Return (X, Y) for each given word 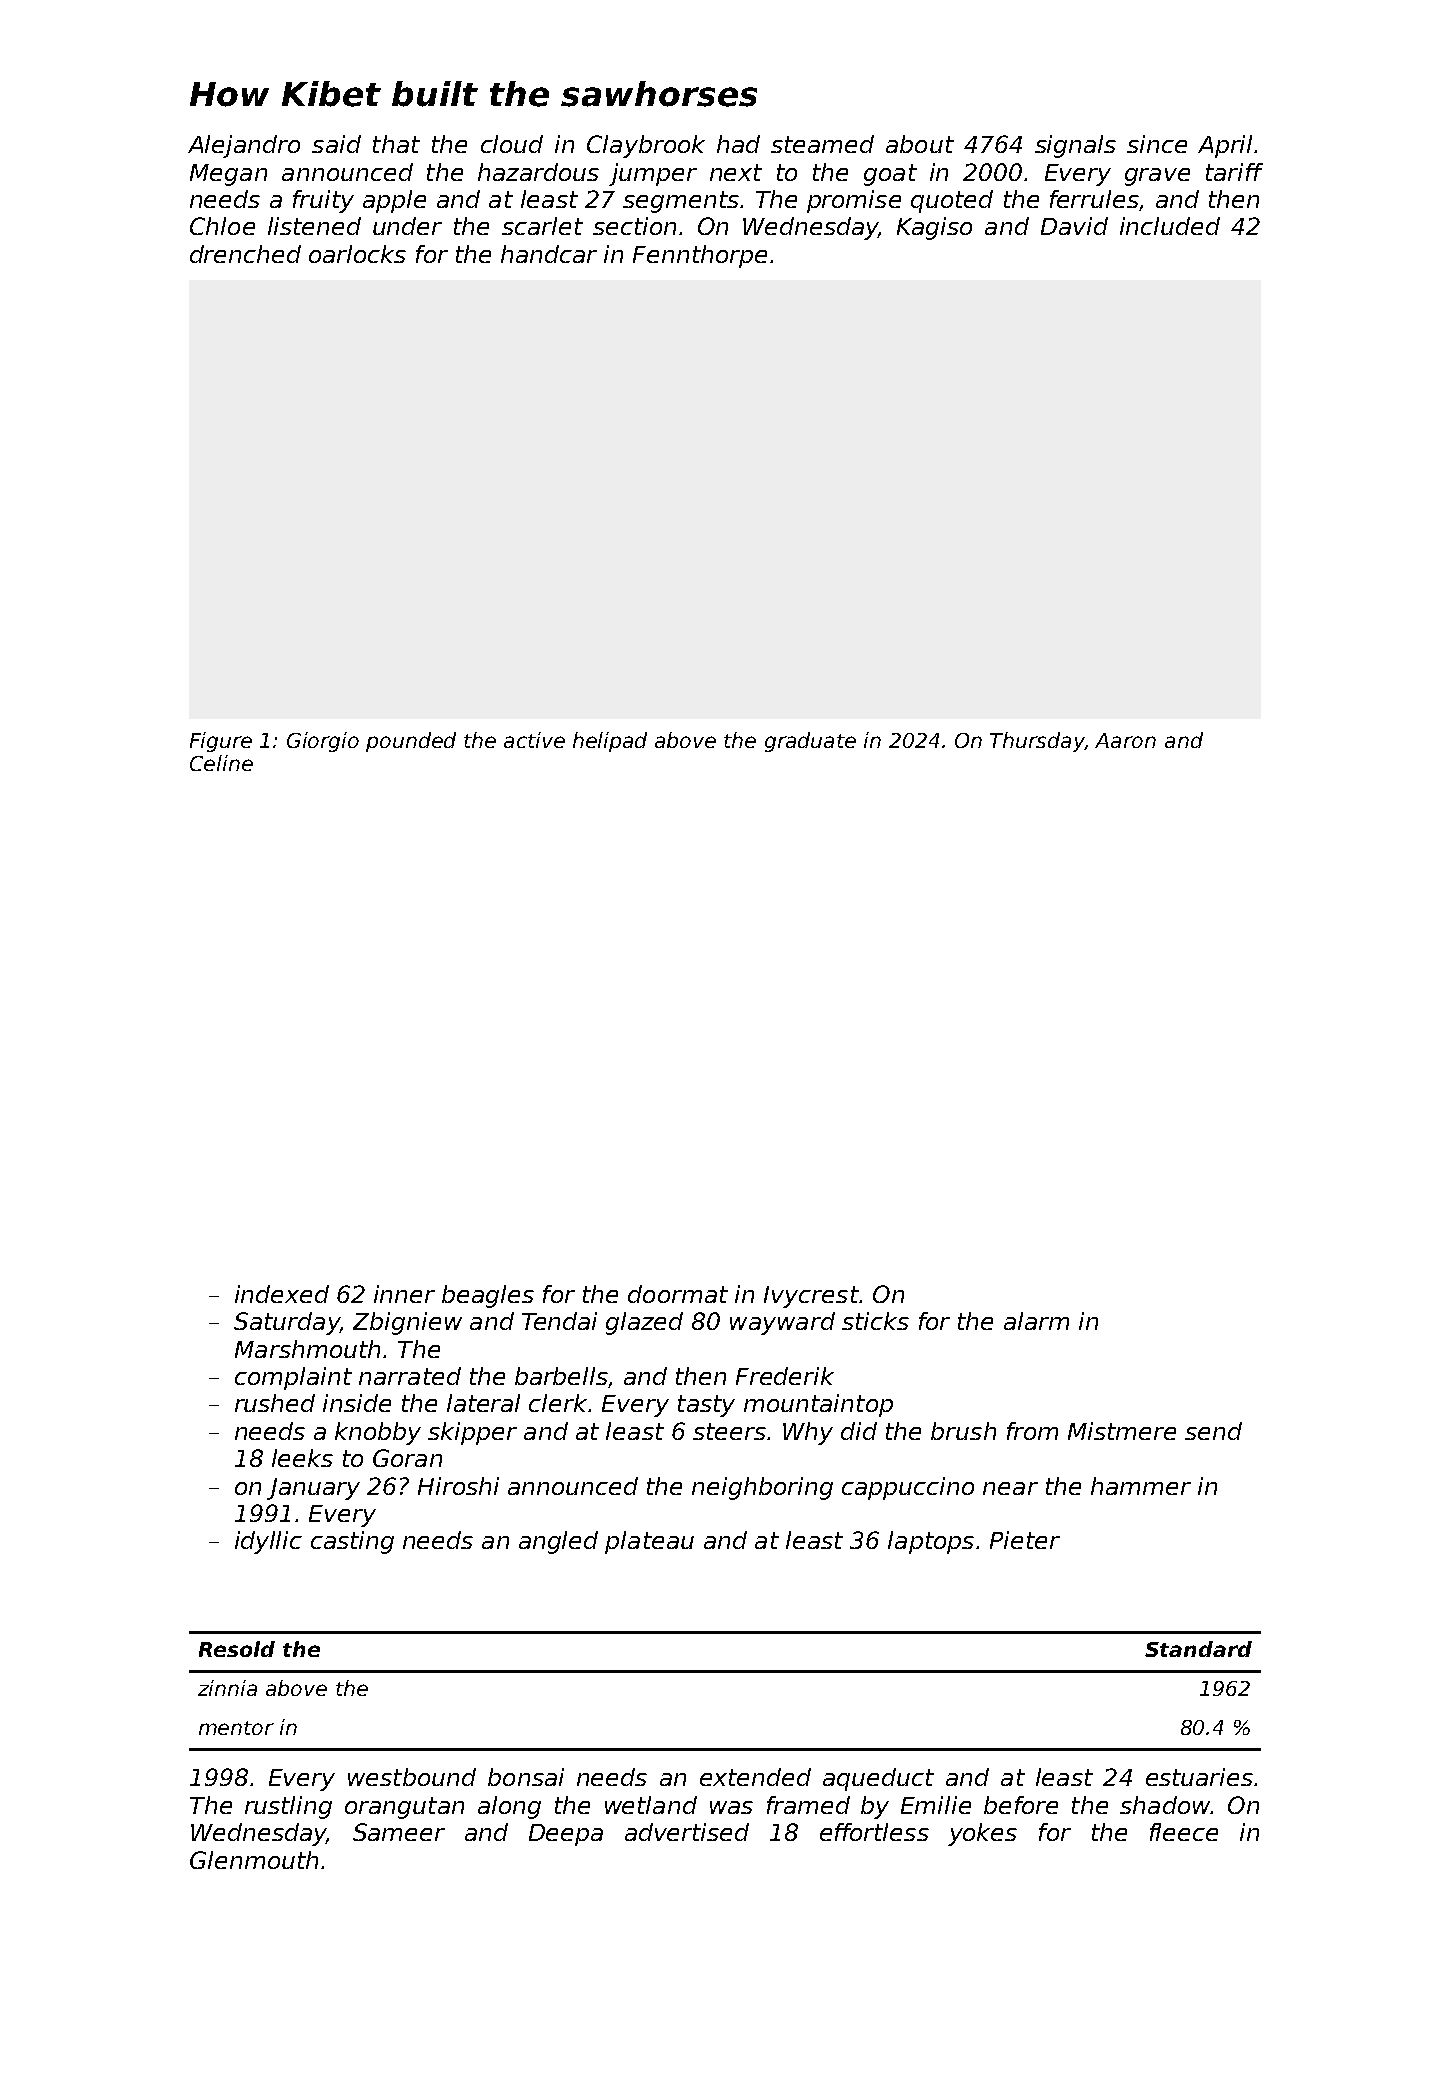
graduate (810, 742)
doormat (678, 1294)
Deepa (566, 1835)
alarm (1036, 1321)
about (920, 144)
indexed (282, 1294)
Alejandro (244, 146)
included (1170, 226)
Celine (221, 763)
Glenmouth (254, 1860)
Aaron (1125, 740)
